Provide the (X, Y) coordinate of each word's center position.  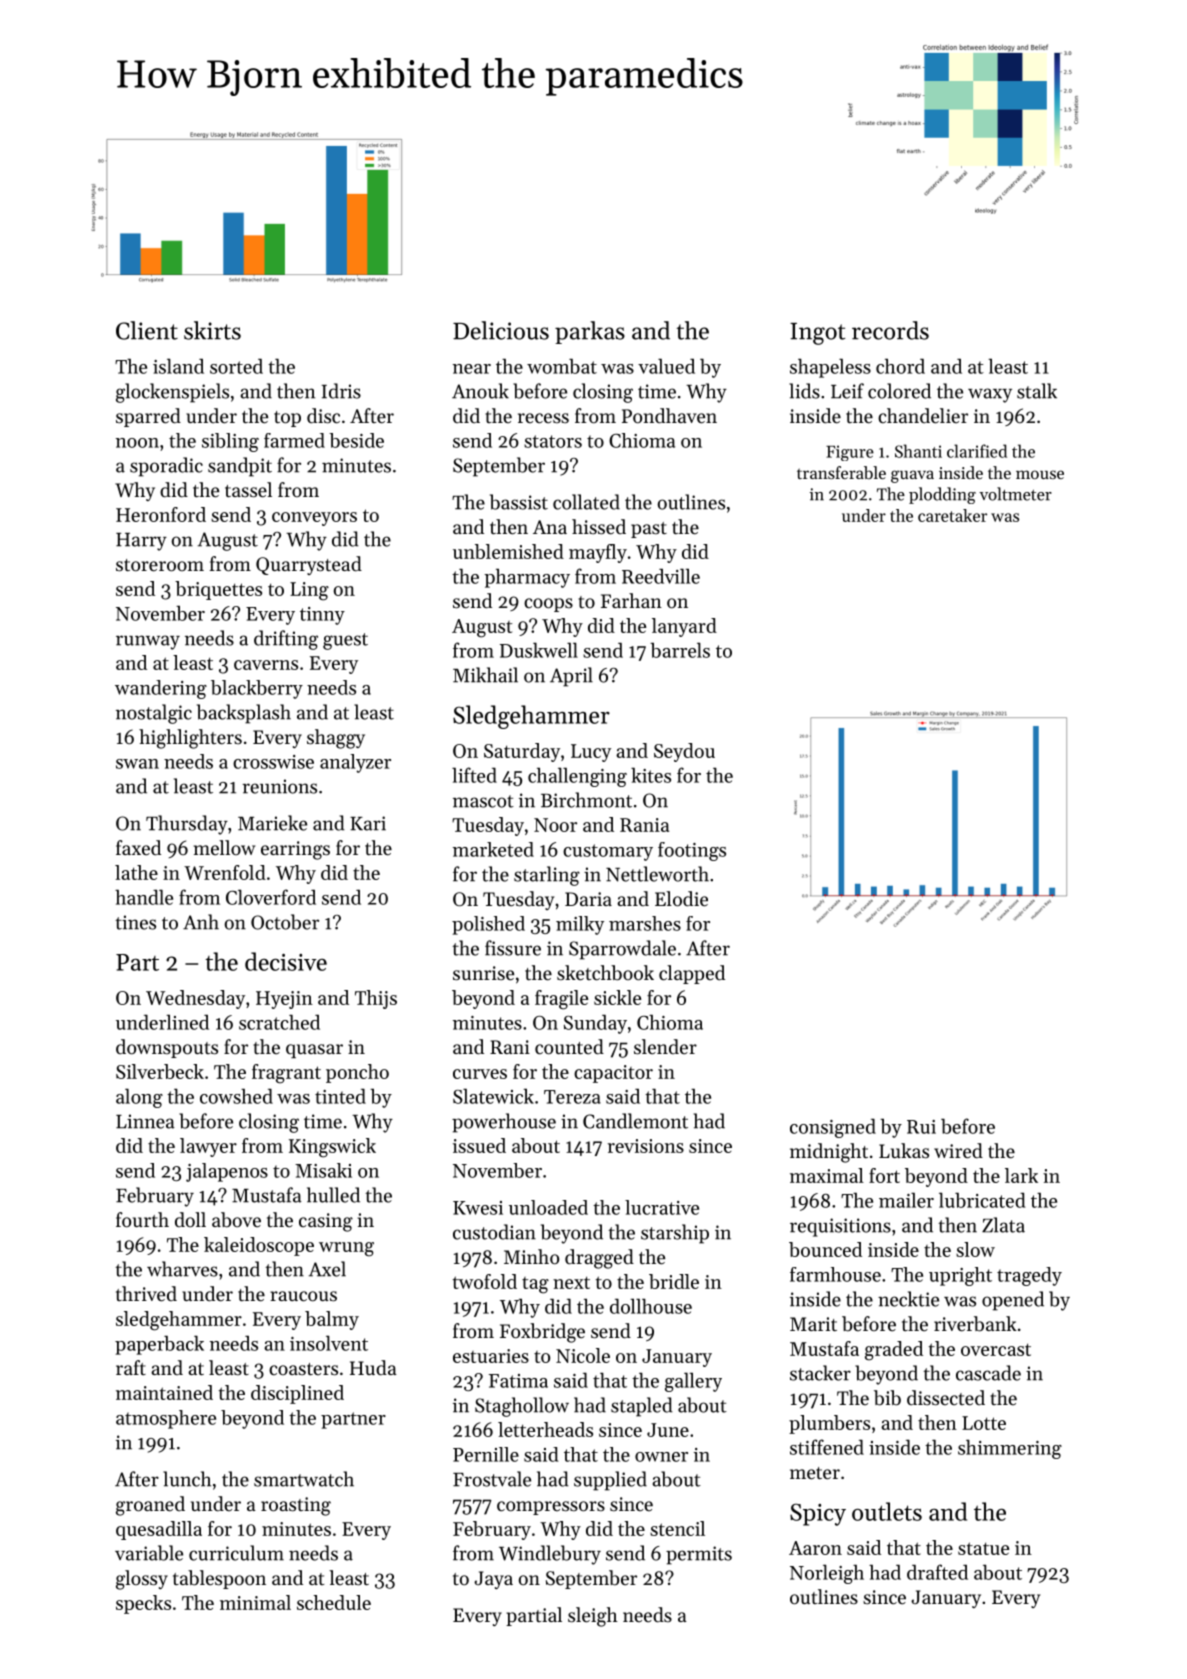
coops (548, 605)
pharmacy (527, 578)
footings (692, 851)
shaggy (336, 739)
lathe (136, 872)
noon (137, 443)
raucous (303, 1296)
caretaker (952, 515)
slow (975, 1249)
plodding (942, 495)
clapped (692, 974)
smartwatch (304, 1479)
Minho (531, 1256)
